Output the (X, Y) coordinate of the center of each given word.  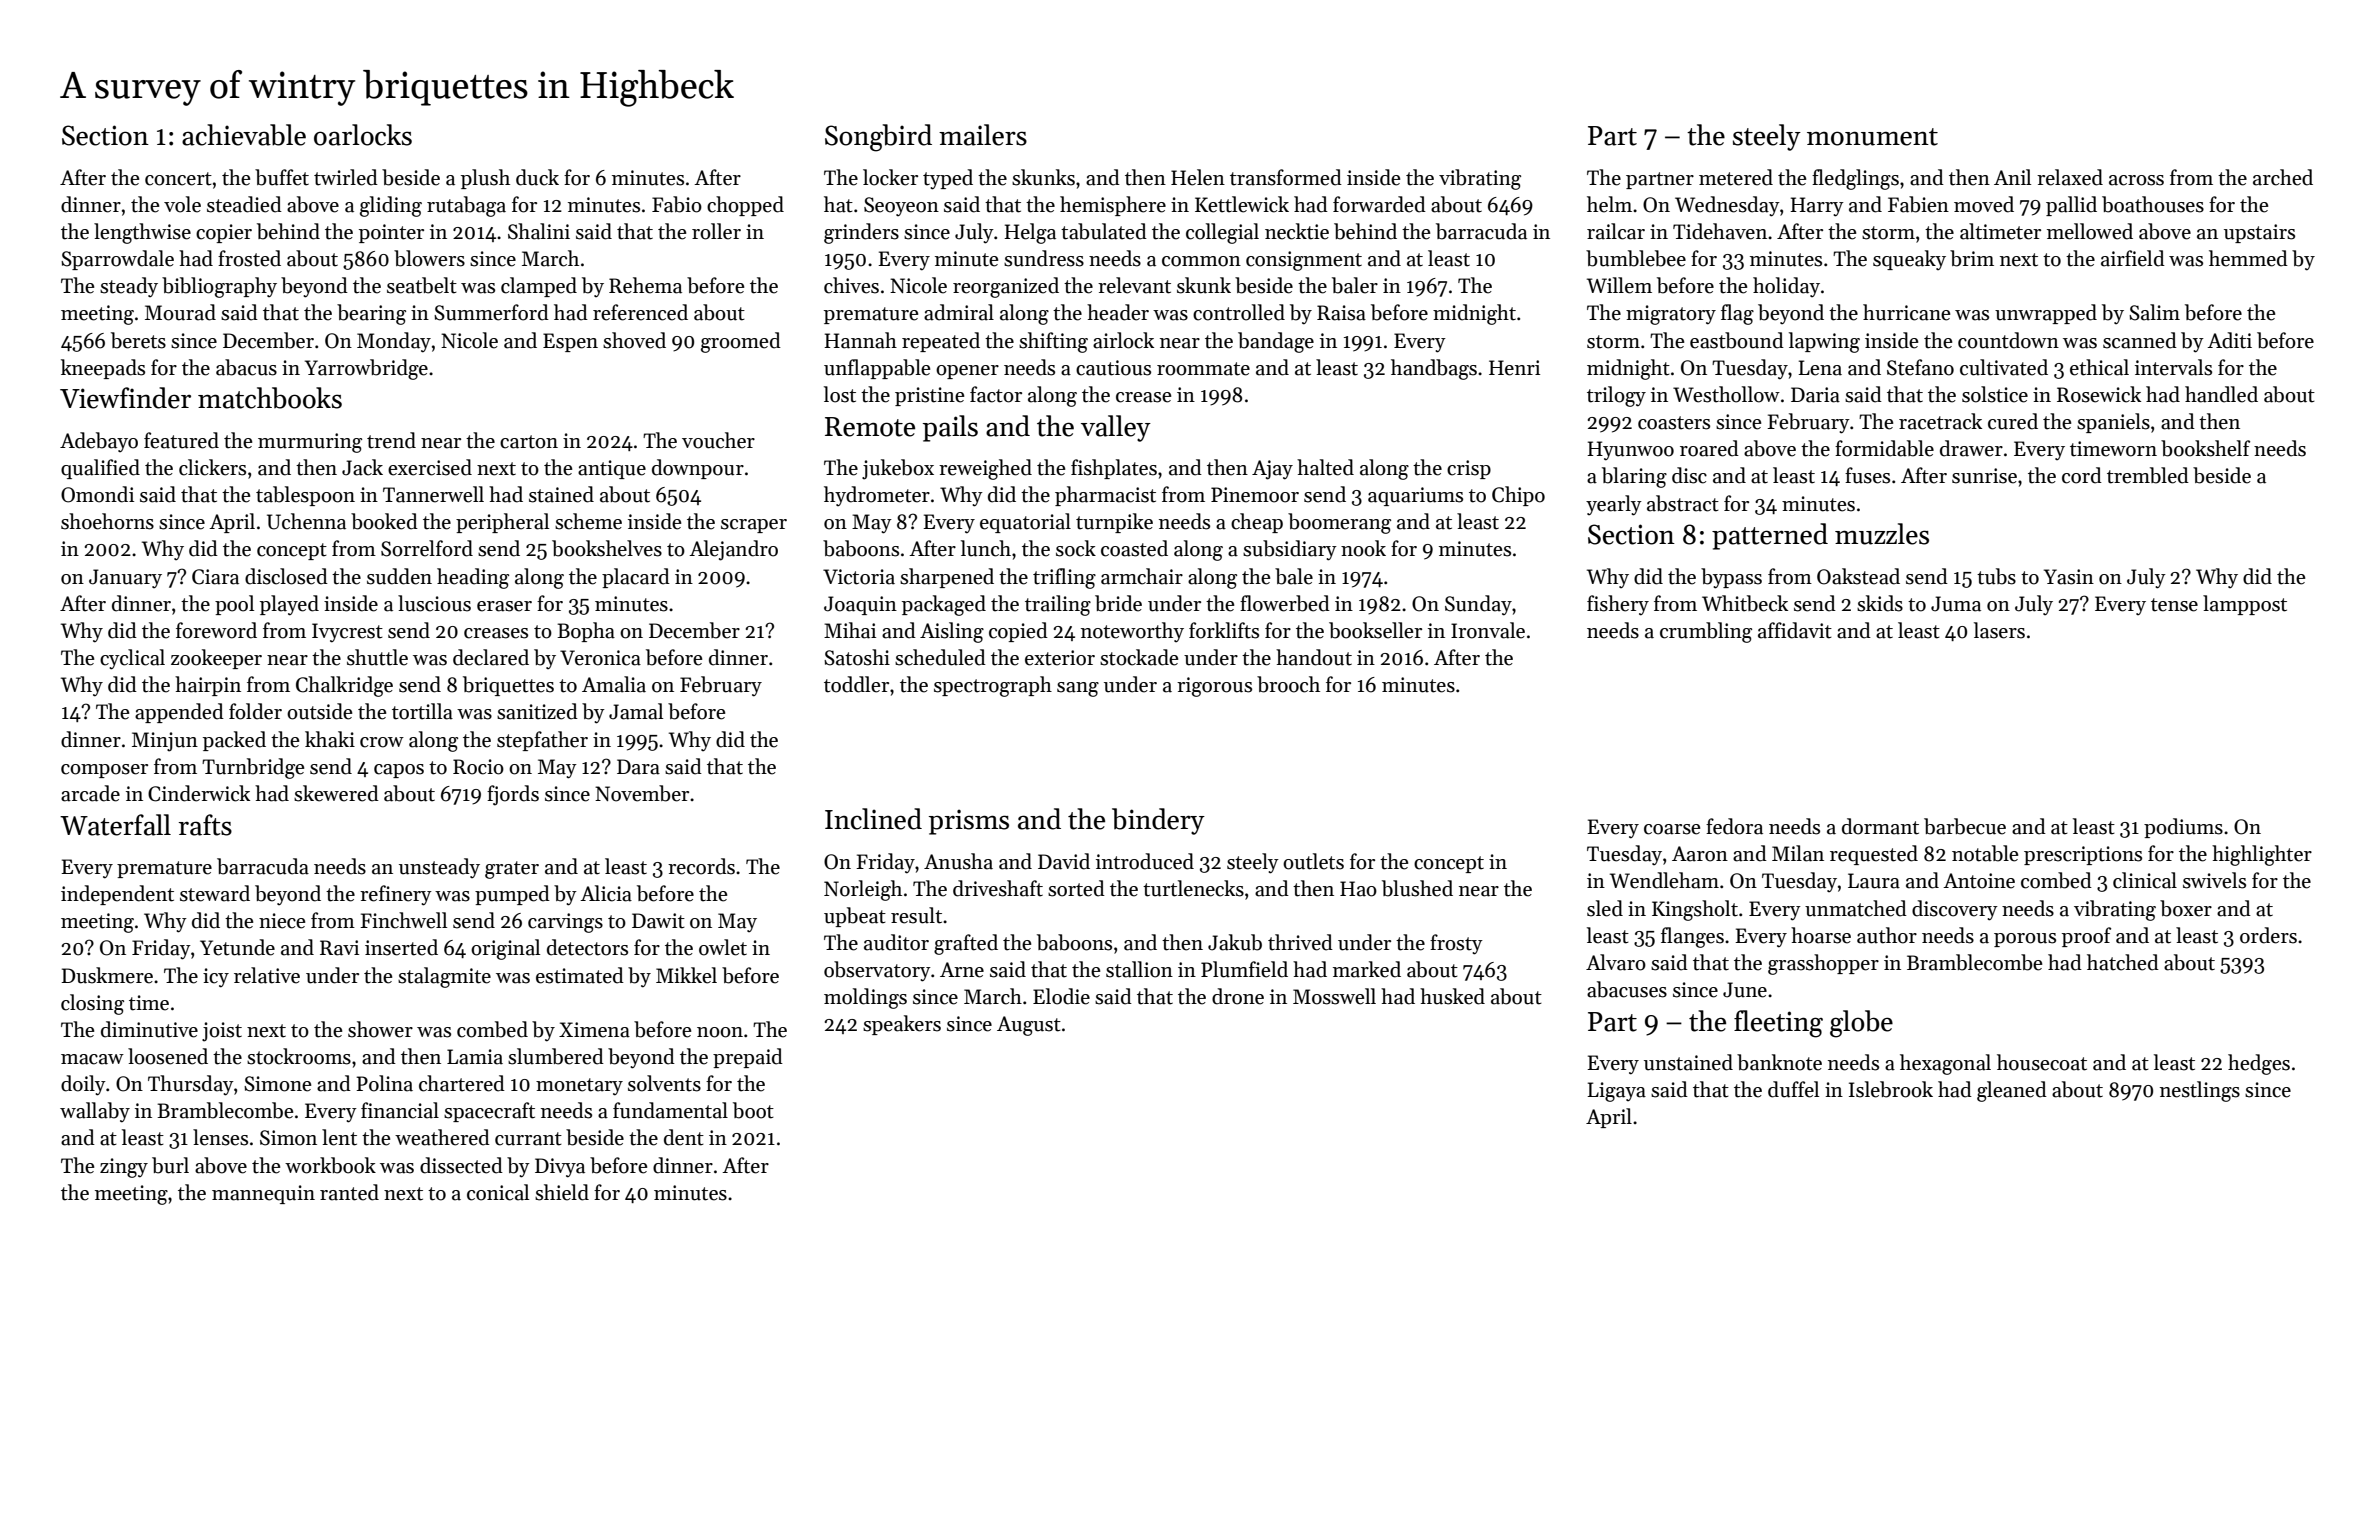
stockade (1139, 657)
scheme (588, 521)
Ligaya (1616, 1092)
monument (1872, 137)
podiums (2183, 828)
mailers (983, 135)
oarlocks (363, 135)
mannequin (263, 1194)
